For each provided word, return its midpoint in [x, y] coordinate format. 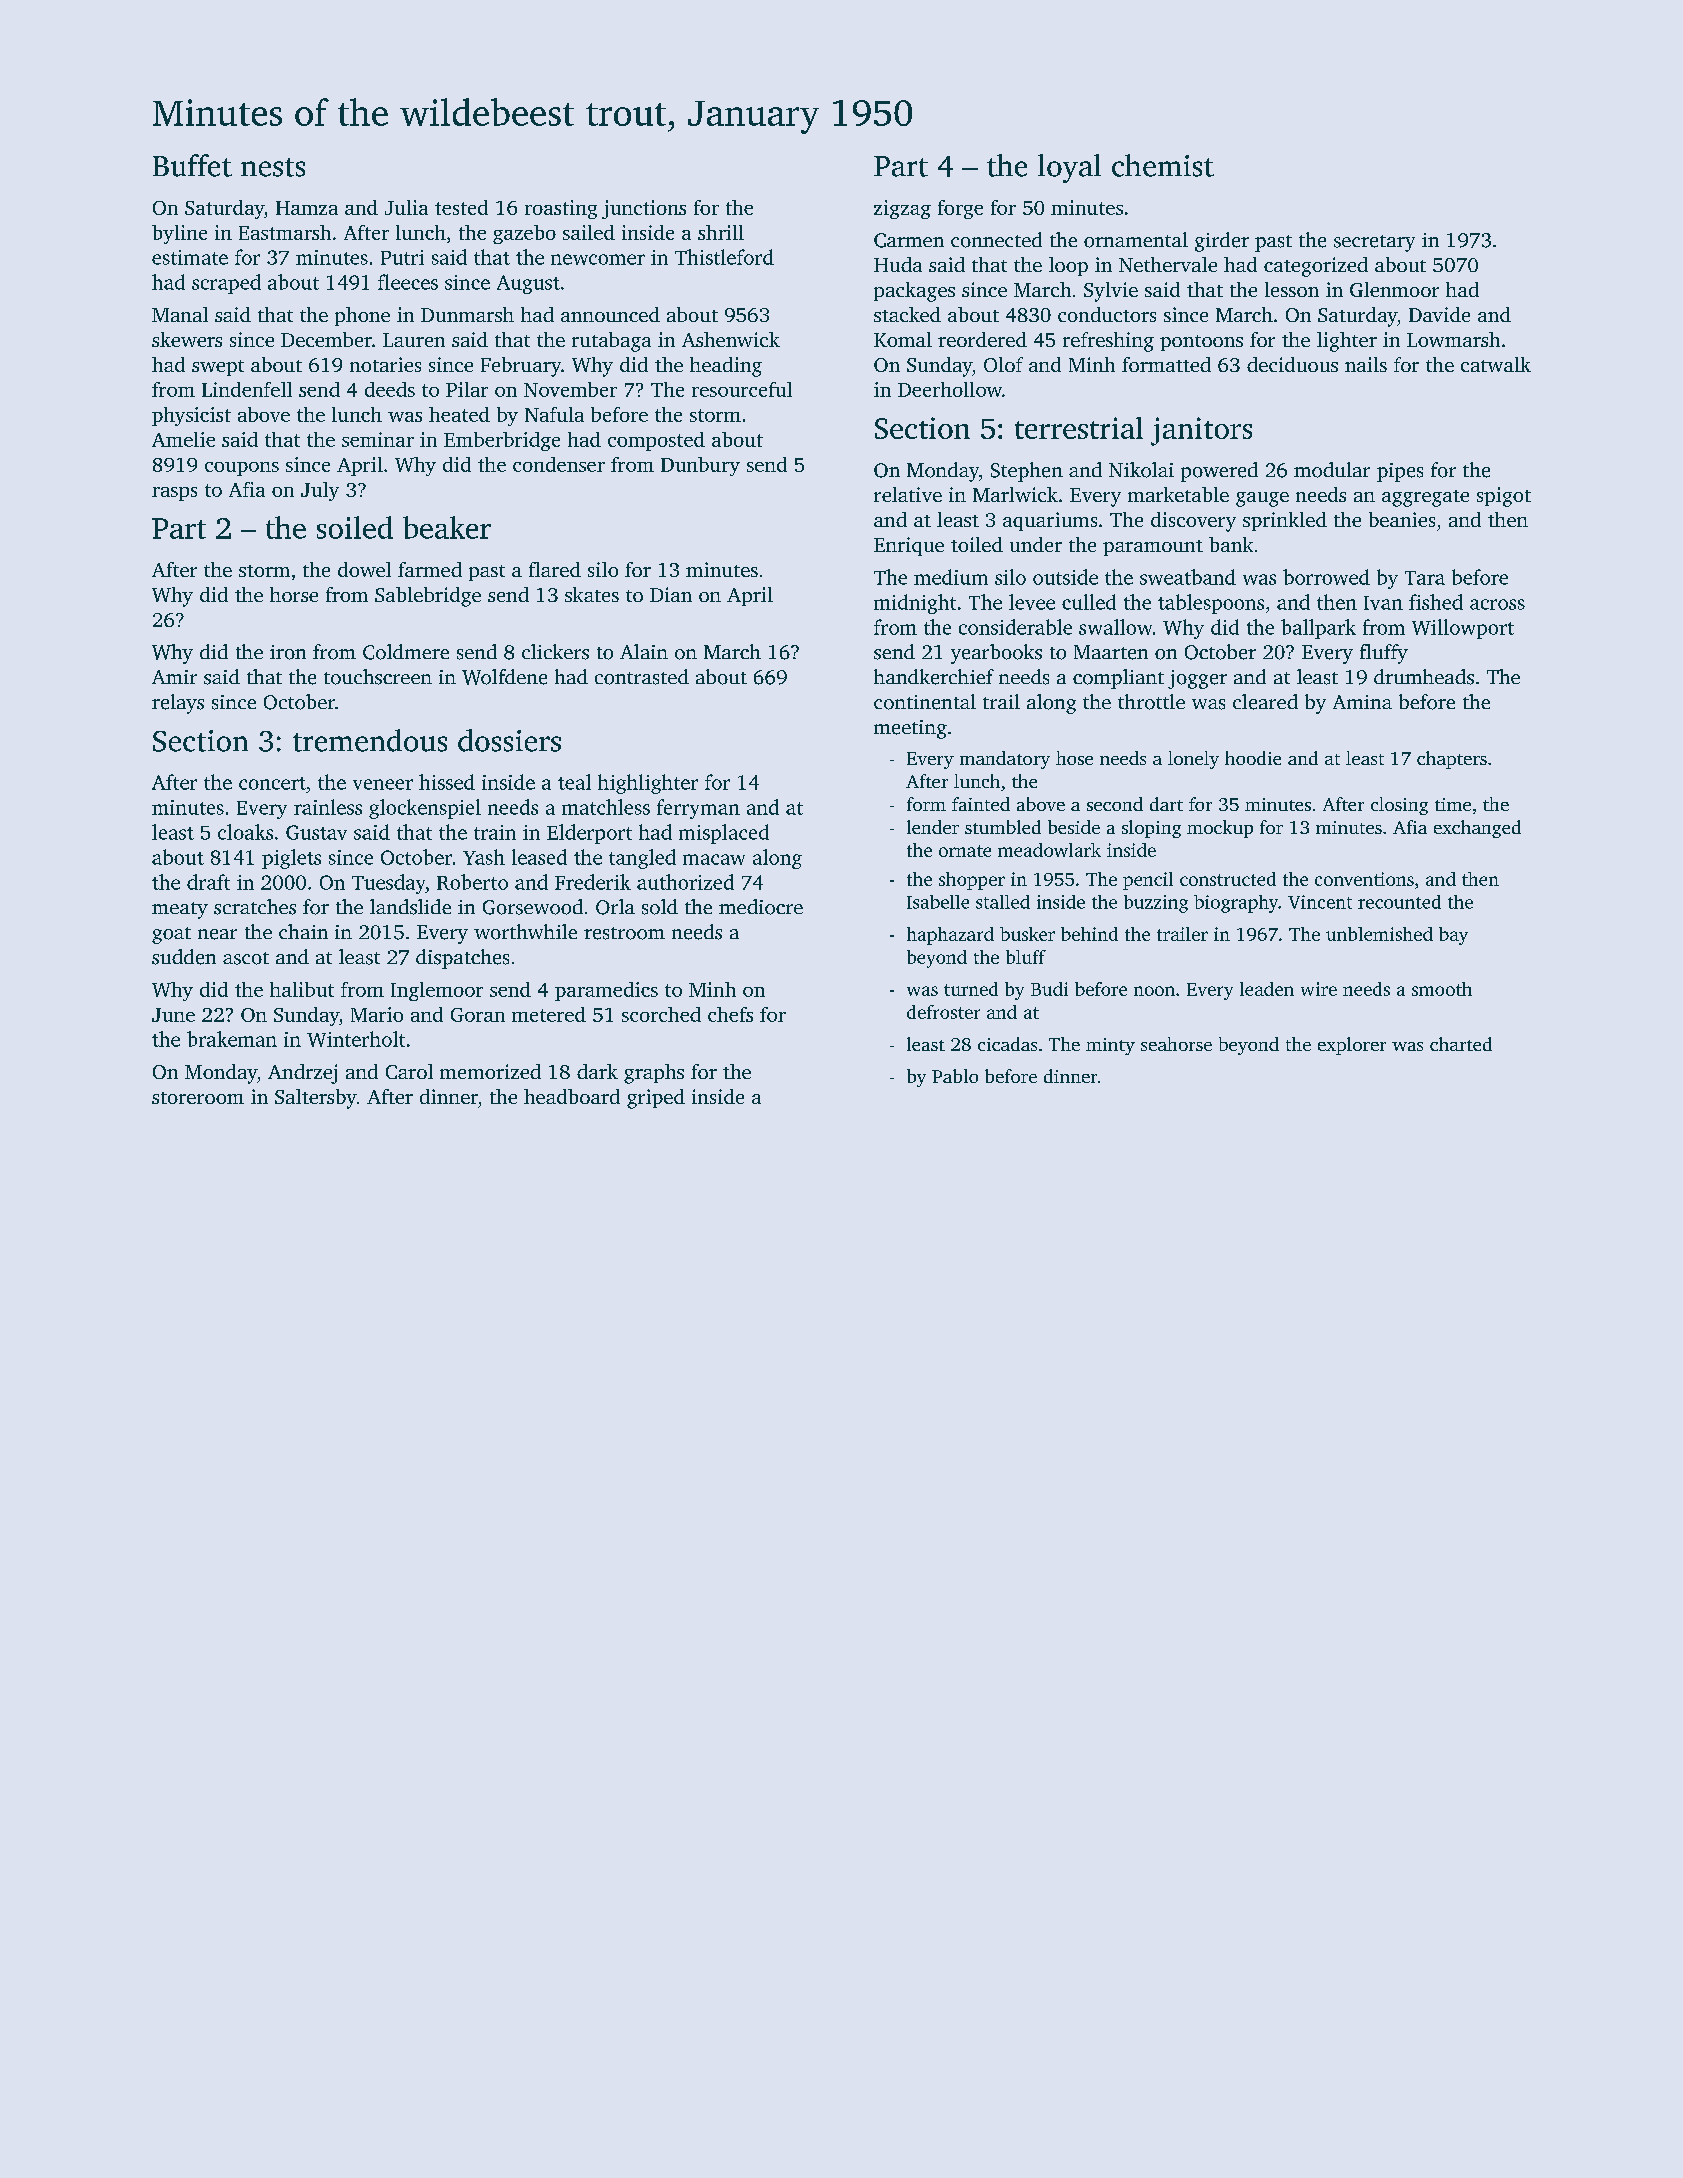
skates [592, 594]
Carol [409, 1071]
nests [273, 167]
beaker [447, 527]
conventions [1364, 879]
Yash [484, 857]
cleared [1265, 702]
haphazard [950, 936]
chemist [1163, 165]
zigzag [902, 209]
